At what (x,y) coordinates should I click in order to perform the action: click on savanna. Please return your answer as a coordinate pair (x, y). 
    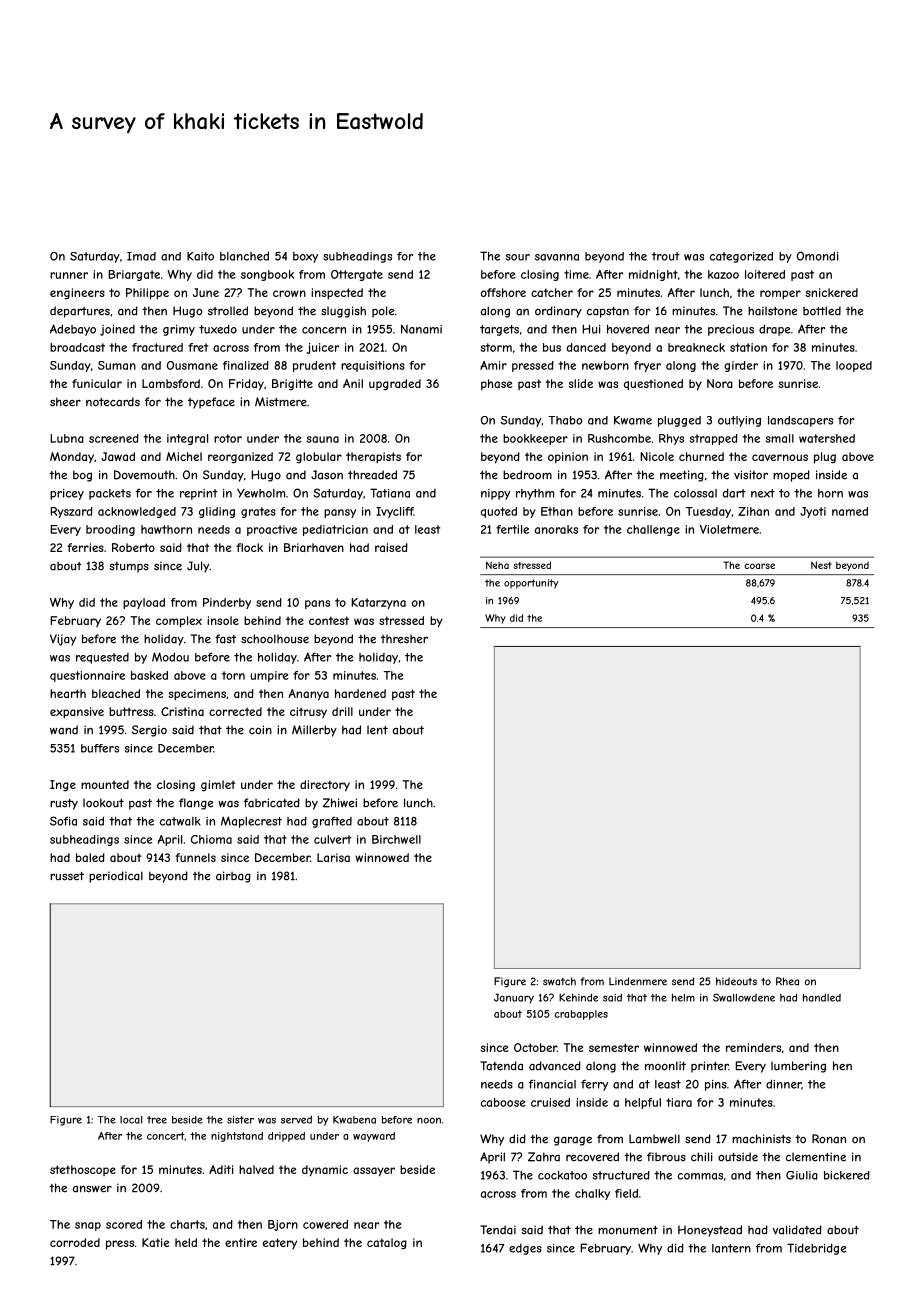
    Looking at the image, I should click on (557, 257).
